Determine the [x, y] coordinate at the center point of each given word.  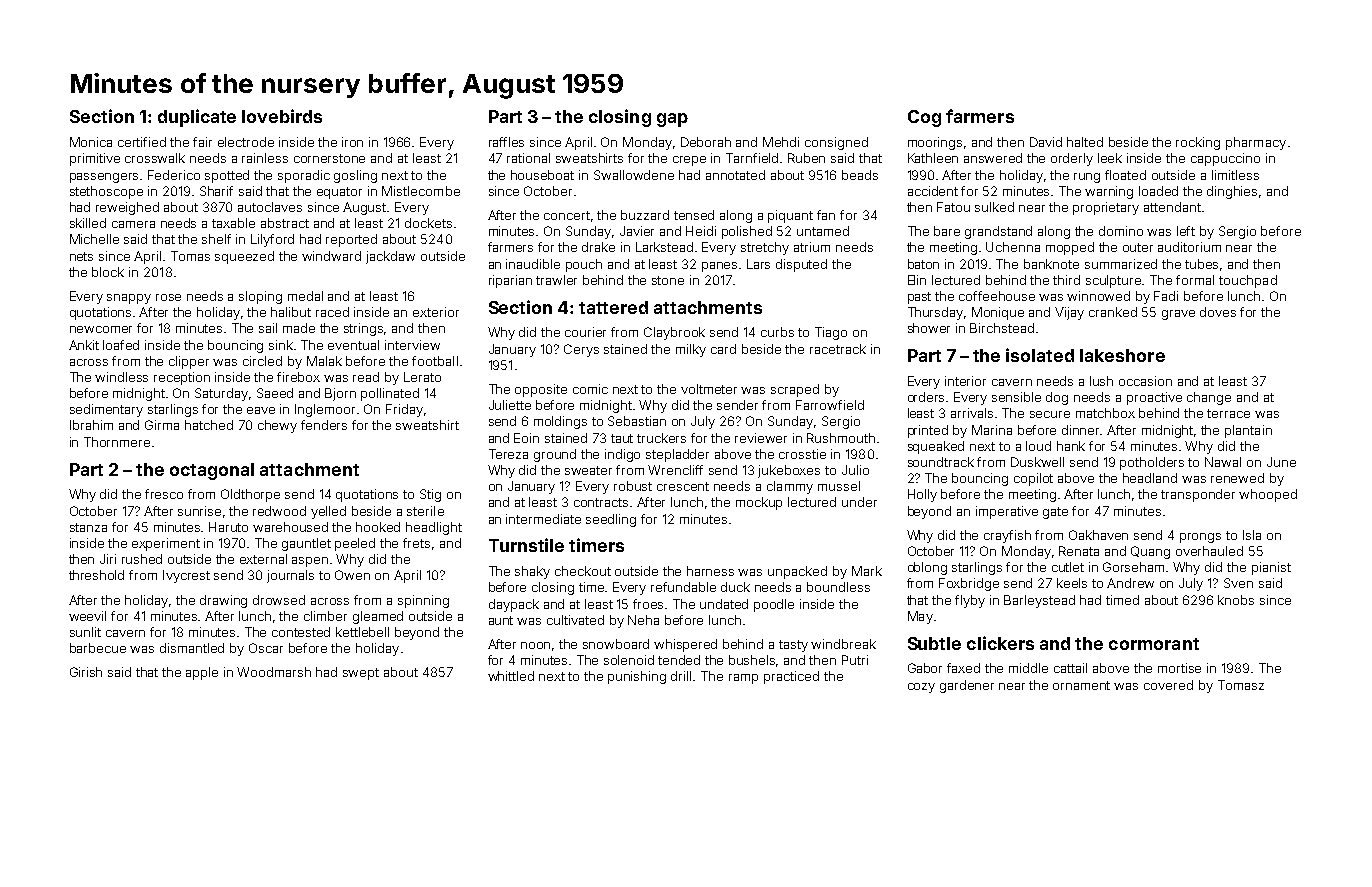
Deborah [706, 142]
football [435, 361]
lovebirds [282, 116]
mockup [759, 503]
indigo [622, 455]
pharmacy [1256, 143]
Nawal [1223, 462]
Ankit [84, 345]
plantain [1248, 431]
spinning [423, 601]
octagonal [212, 471]
